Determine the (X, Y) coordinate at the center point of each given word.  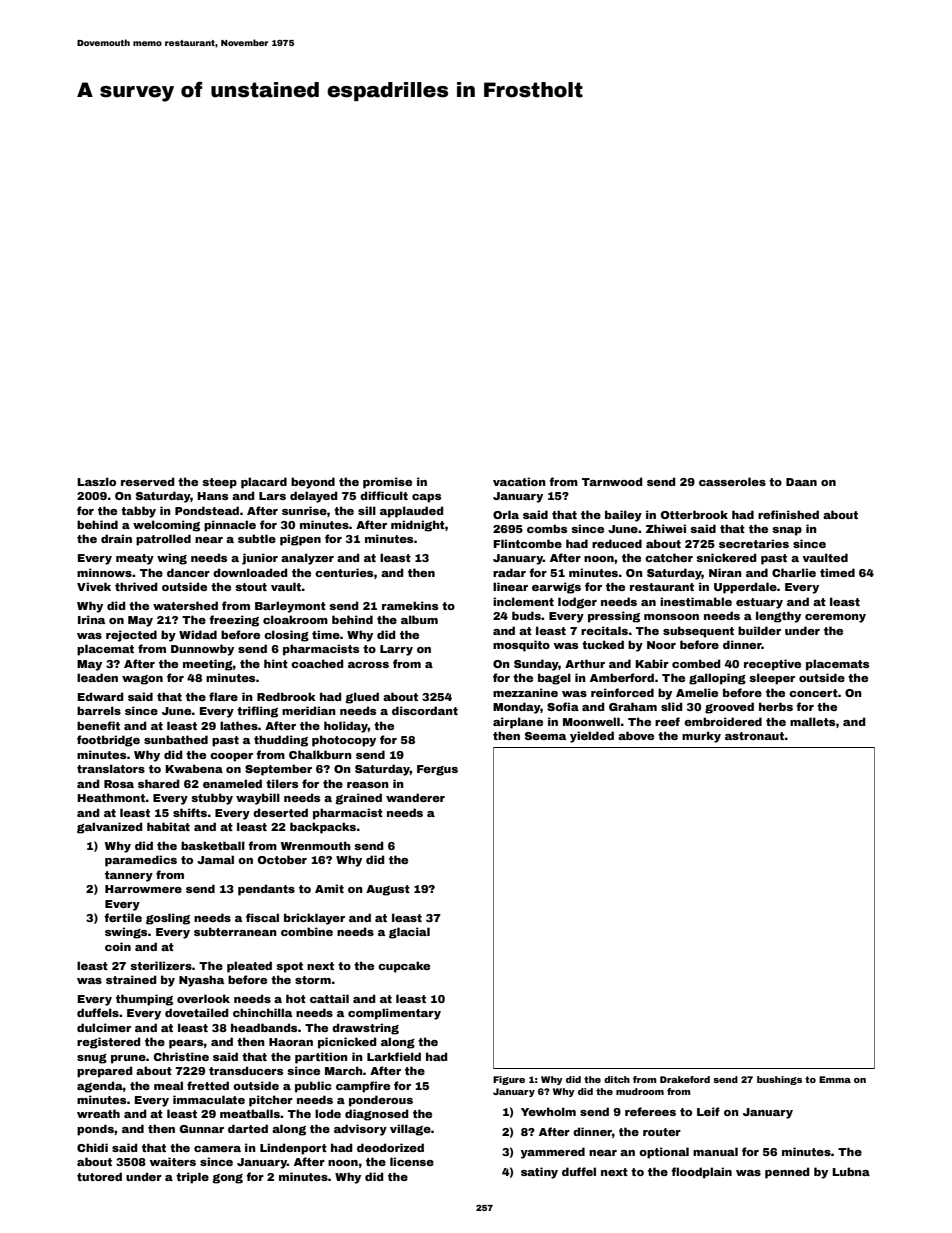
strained (131, 979)
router (662, 1132)
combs (547, 528)
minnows (104, 572)
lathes (239, 725)
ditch (617, 1079)
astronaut (755, 736)
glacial (409, 933)
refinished (788, 514)
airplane (518, 723)
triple (192, 1178)
